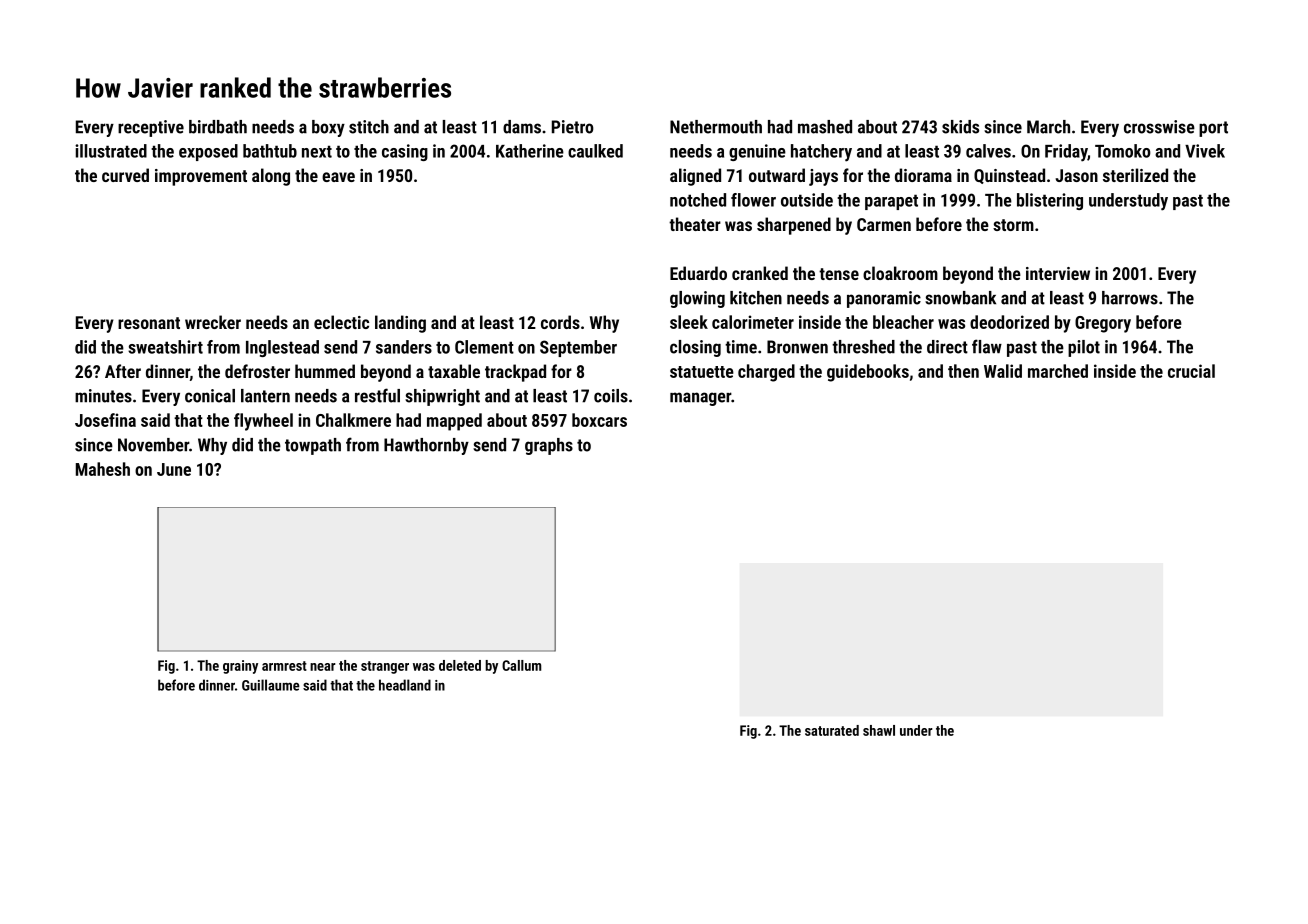 The height and width of the page is (924, 1308). I want to click on Guillaume, so click(271, 685).
